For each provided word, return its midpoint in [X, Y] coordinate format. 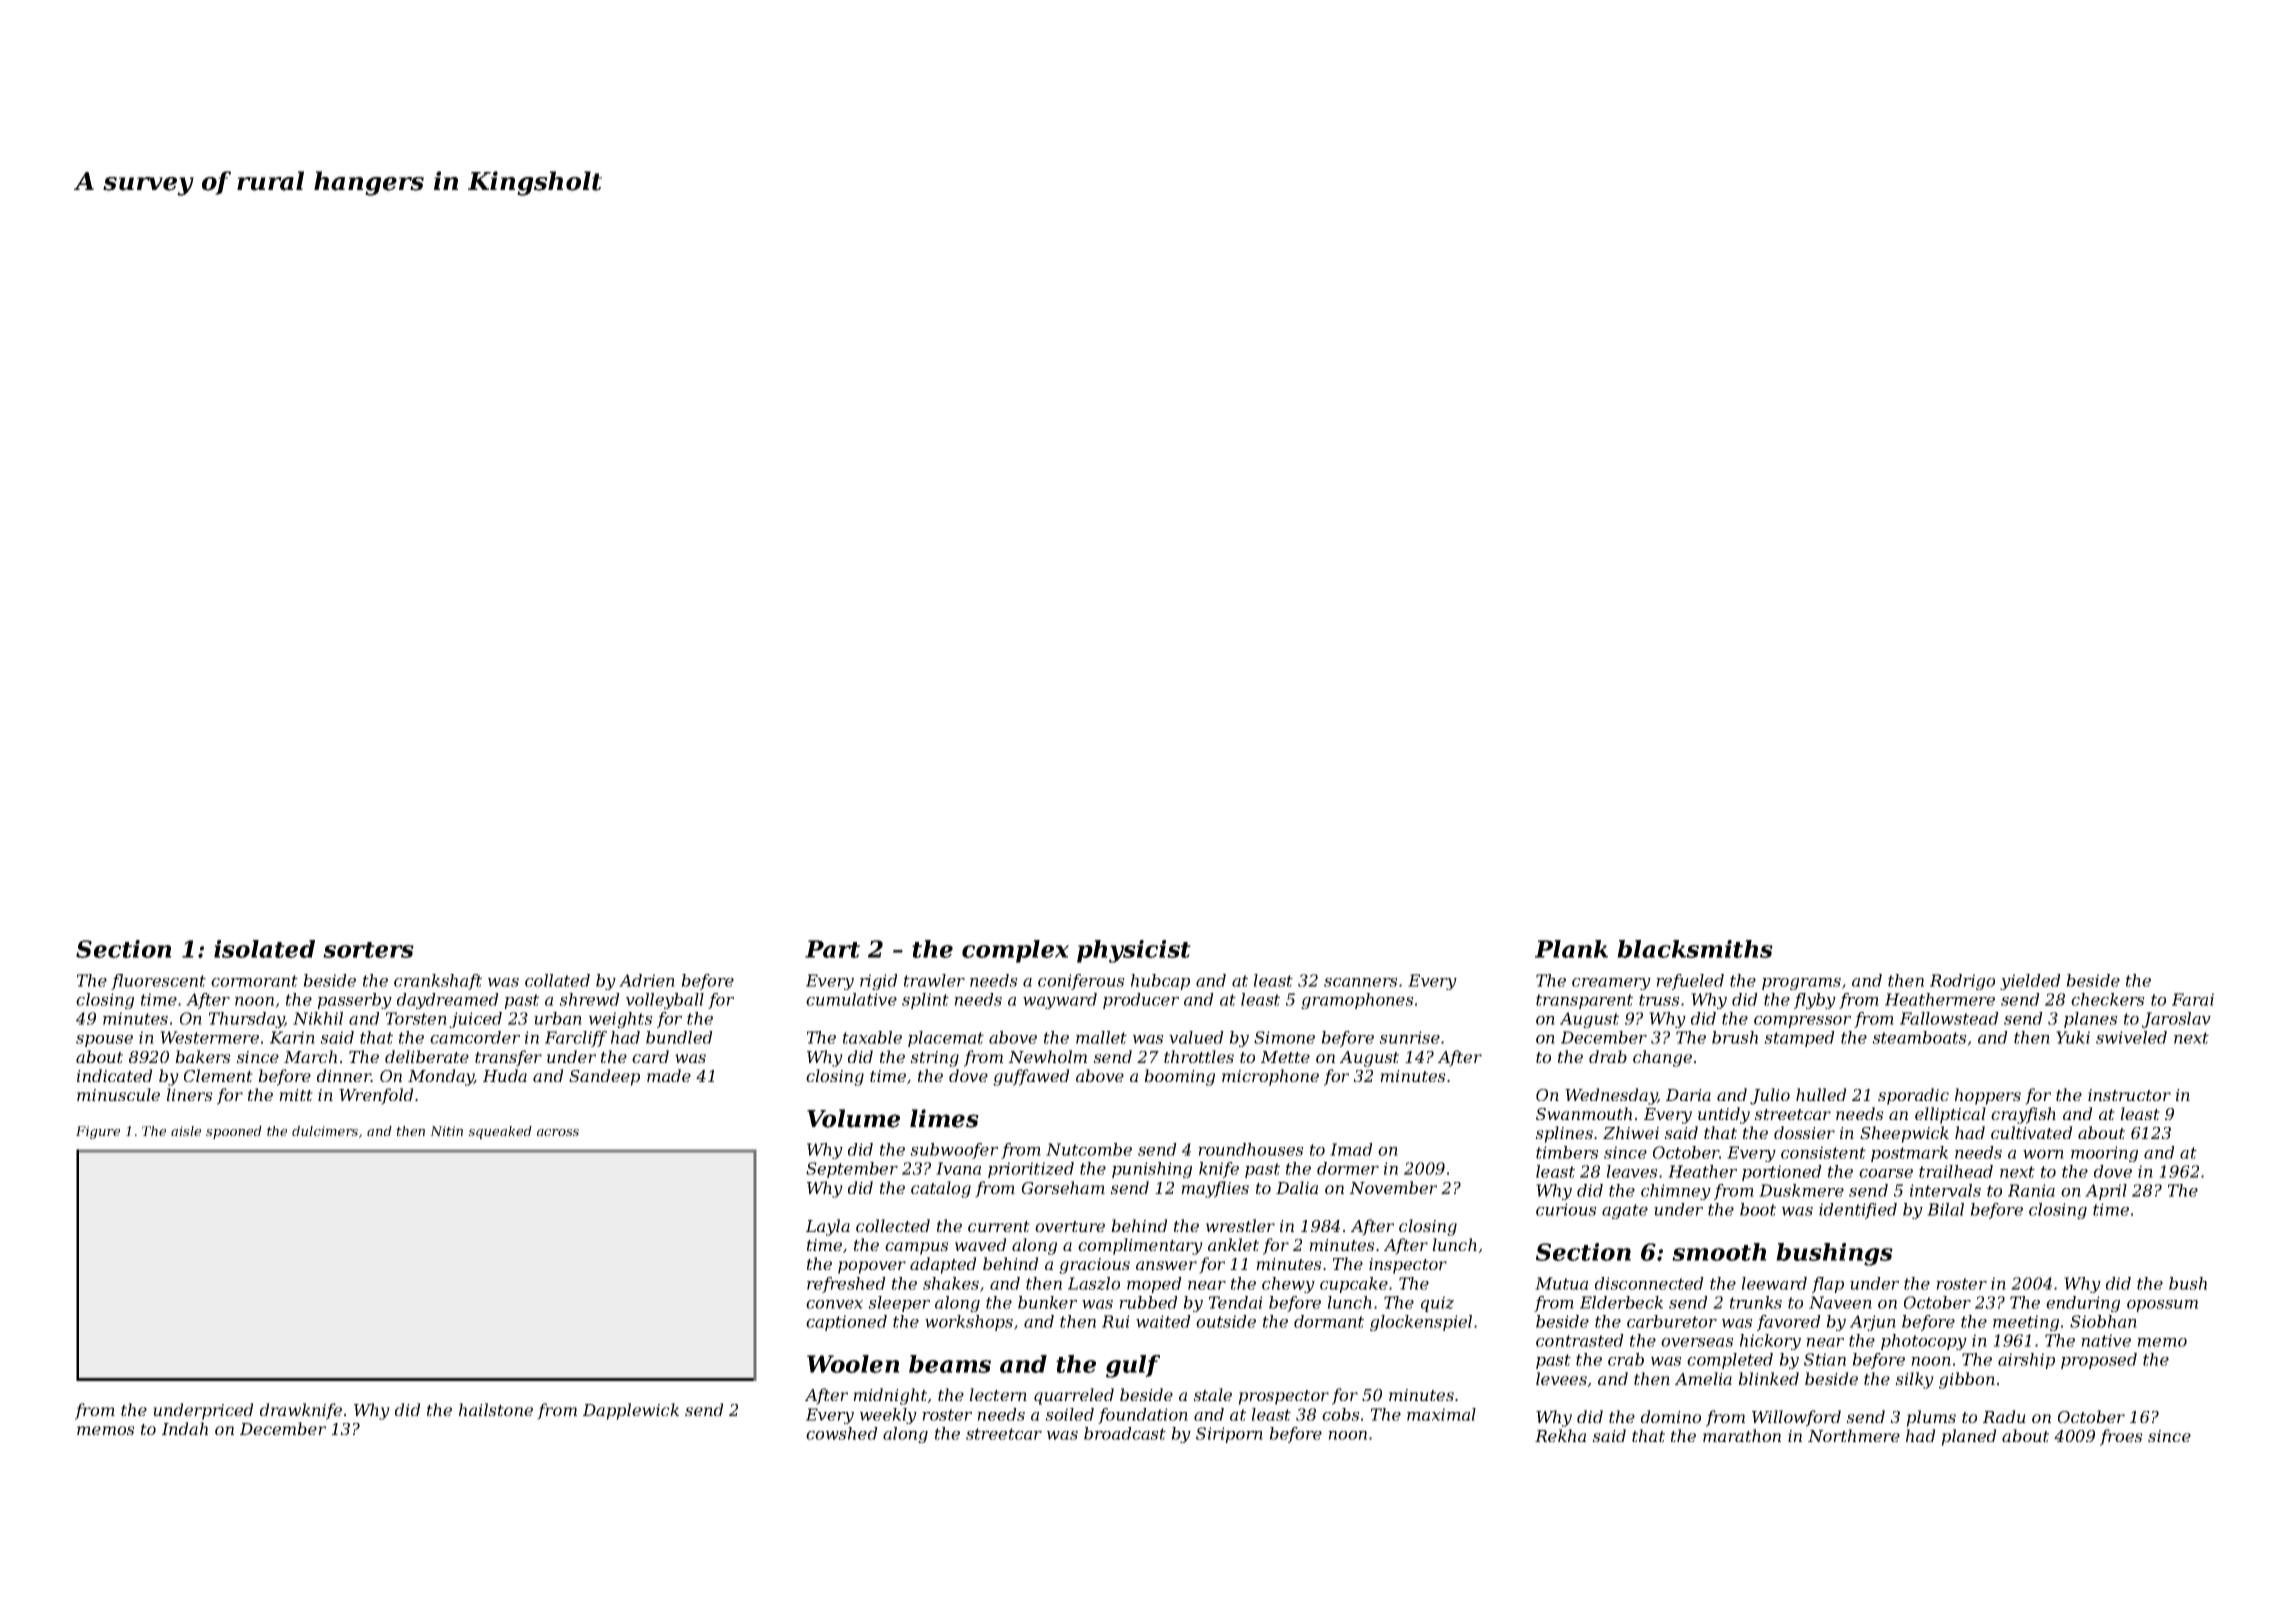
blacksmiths [1695, 949]
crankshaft [438, 982]
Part [832, 949]
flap [1828, 1285]
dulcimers [325, 1131]
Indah [185, 1428]
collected [893, 1225]
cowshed [842, 1433]
